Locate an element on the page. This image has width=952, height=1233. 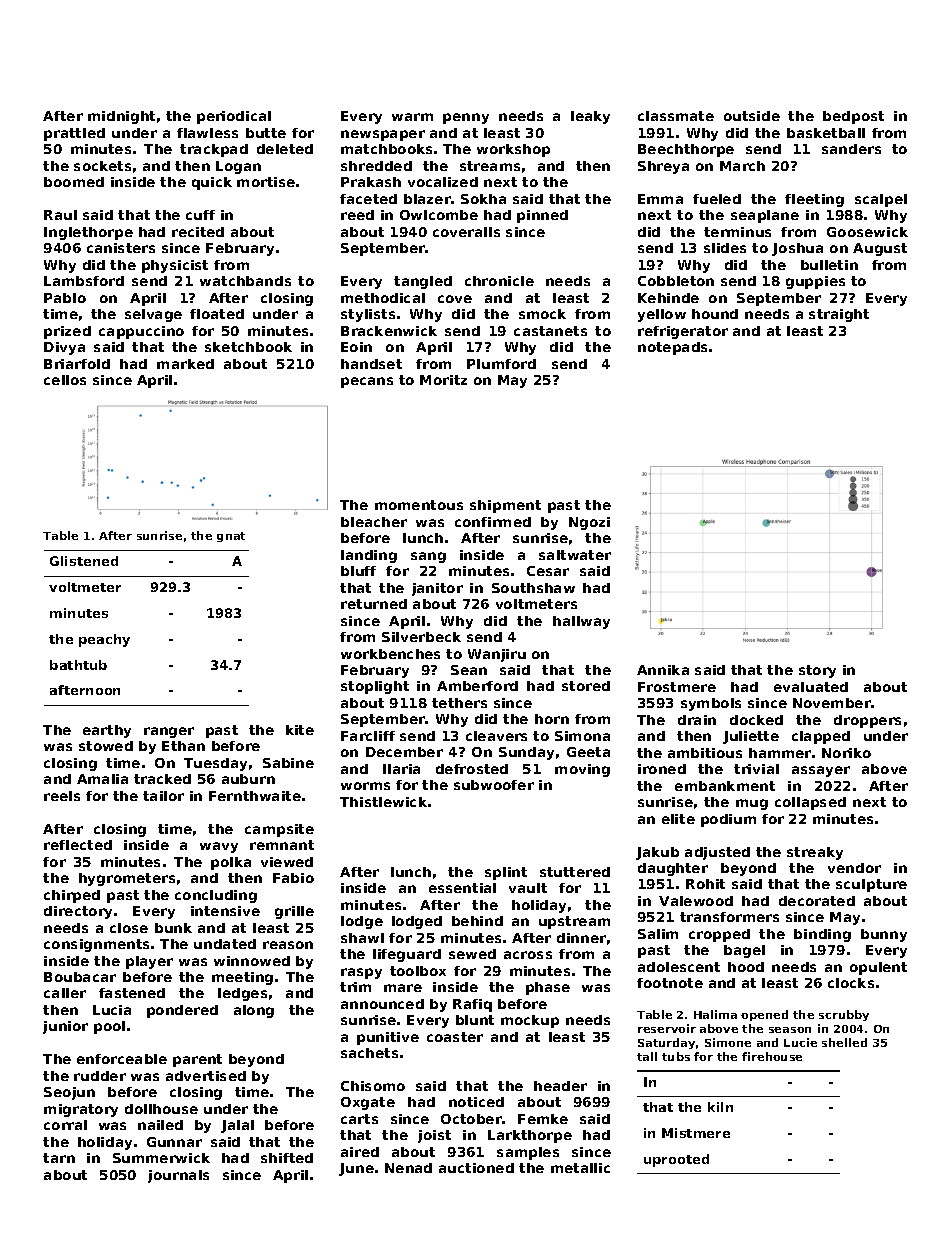
newspaper is located at coordinates (383, 135).
